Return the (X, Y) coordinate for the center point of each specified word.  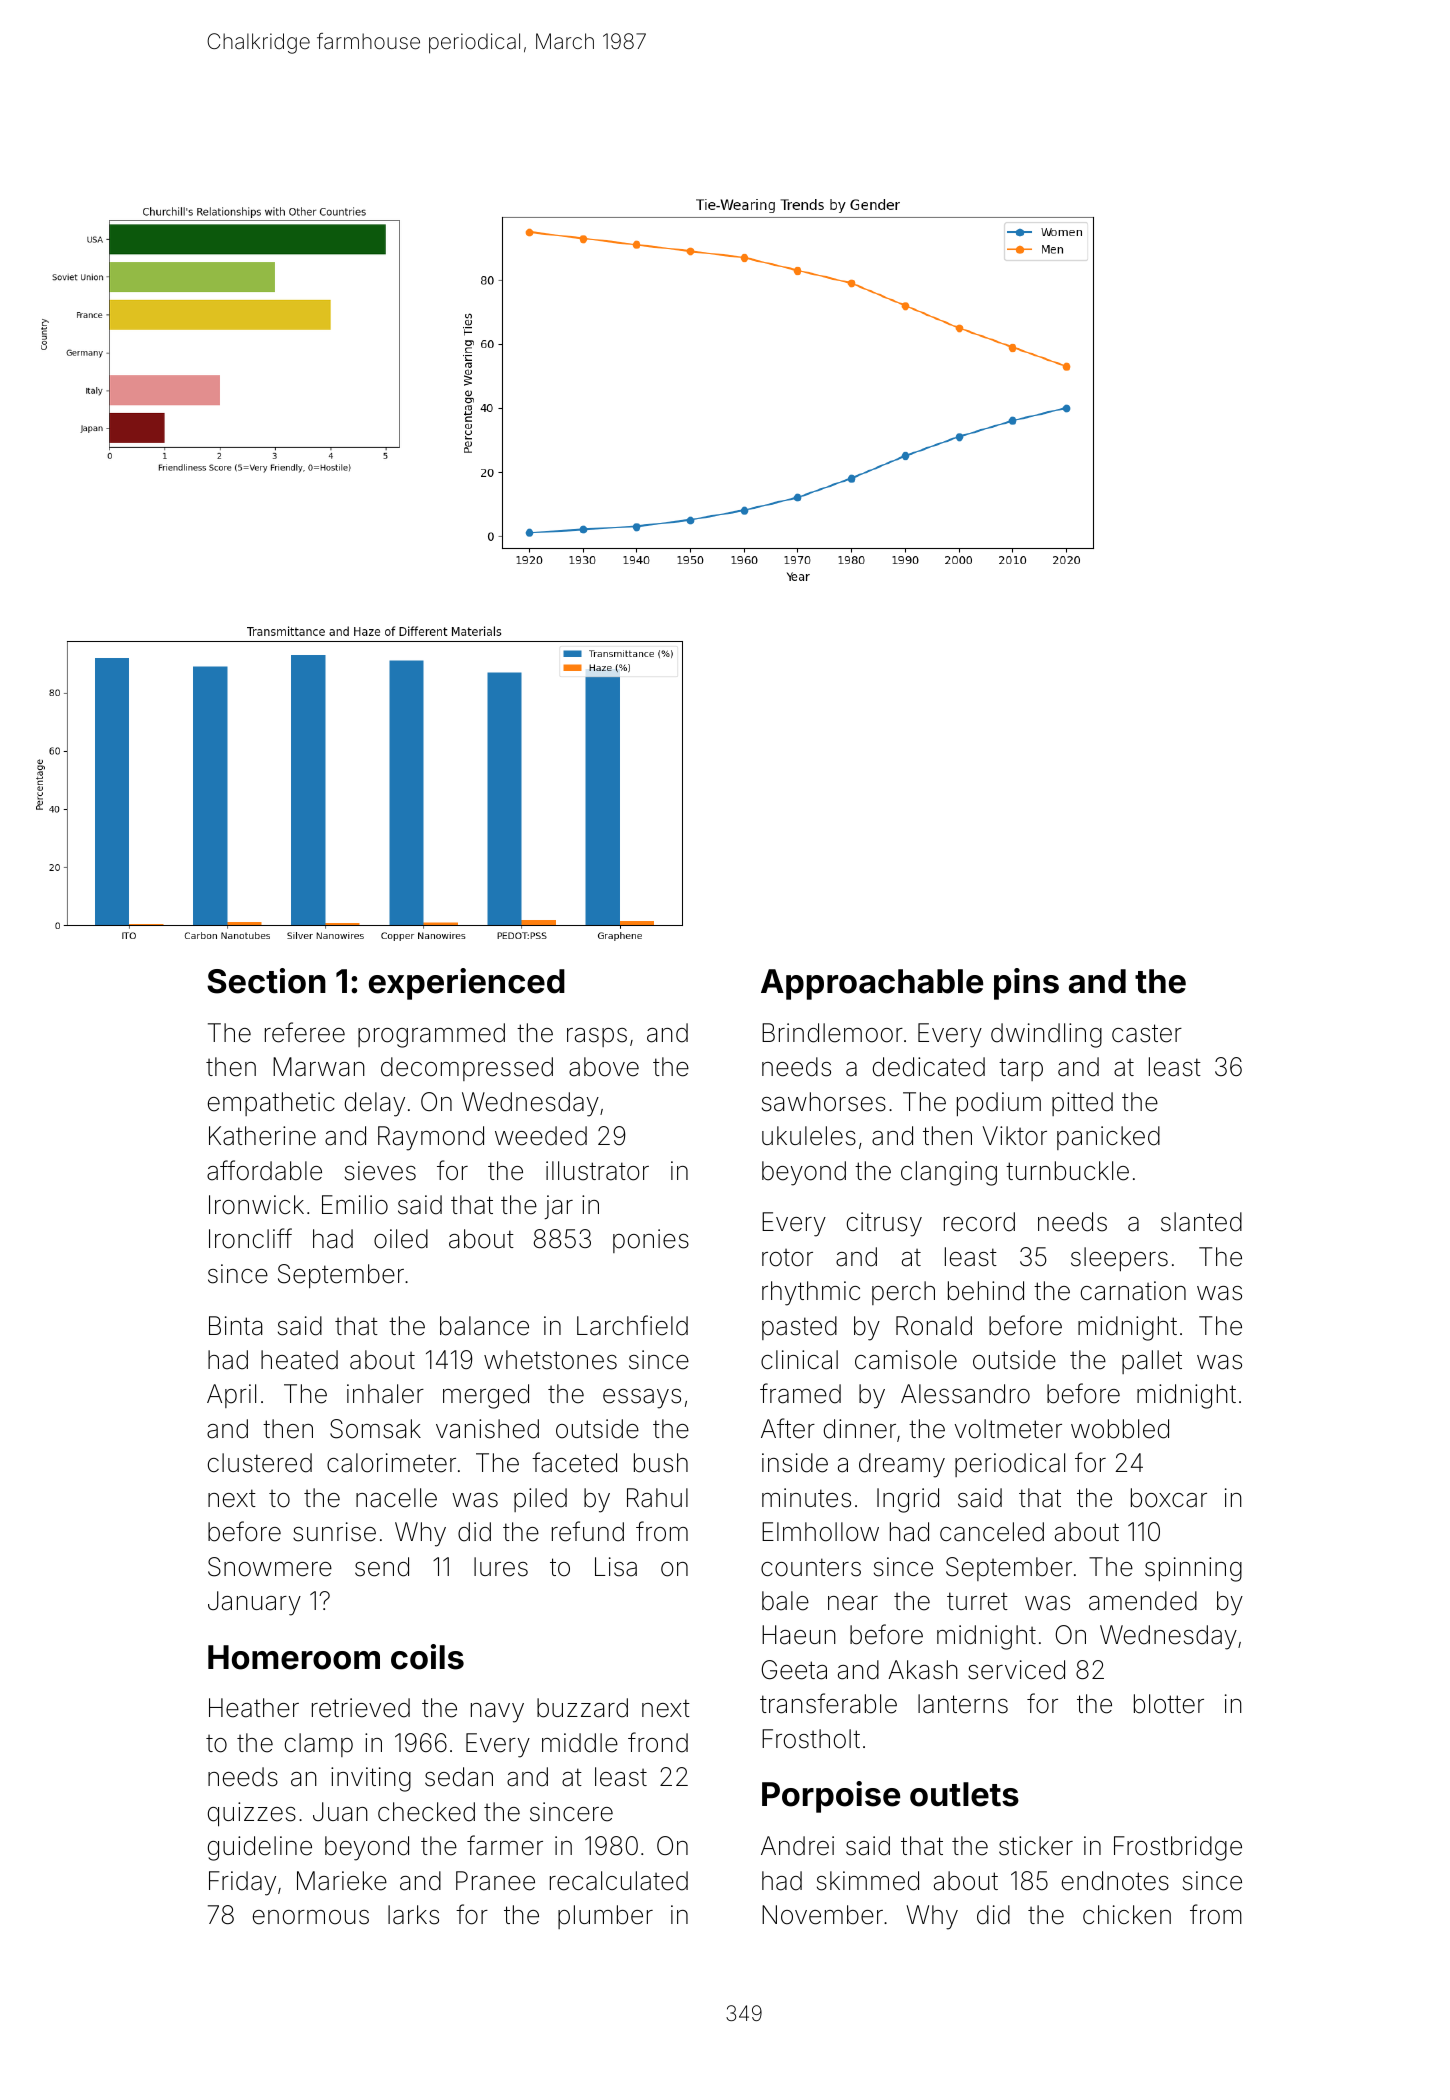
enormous (311, 1917)
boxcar (1169, 1498)
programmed (431, 1035)
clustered (260, 1463)
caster (1147, 1033)
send (382, 1567)
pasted (799, 1328)
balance (484, 1326)
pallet (1152, 1362)
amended (1143, 1601)
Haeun (799, 1635)
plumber (605, 1917)
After (788, 1428)
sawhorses (824, 1102)
